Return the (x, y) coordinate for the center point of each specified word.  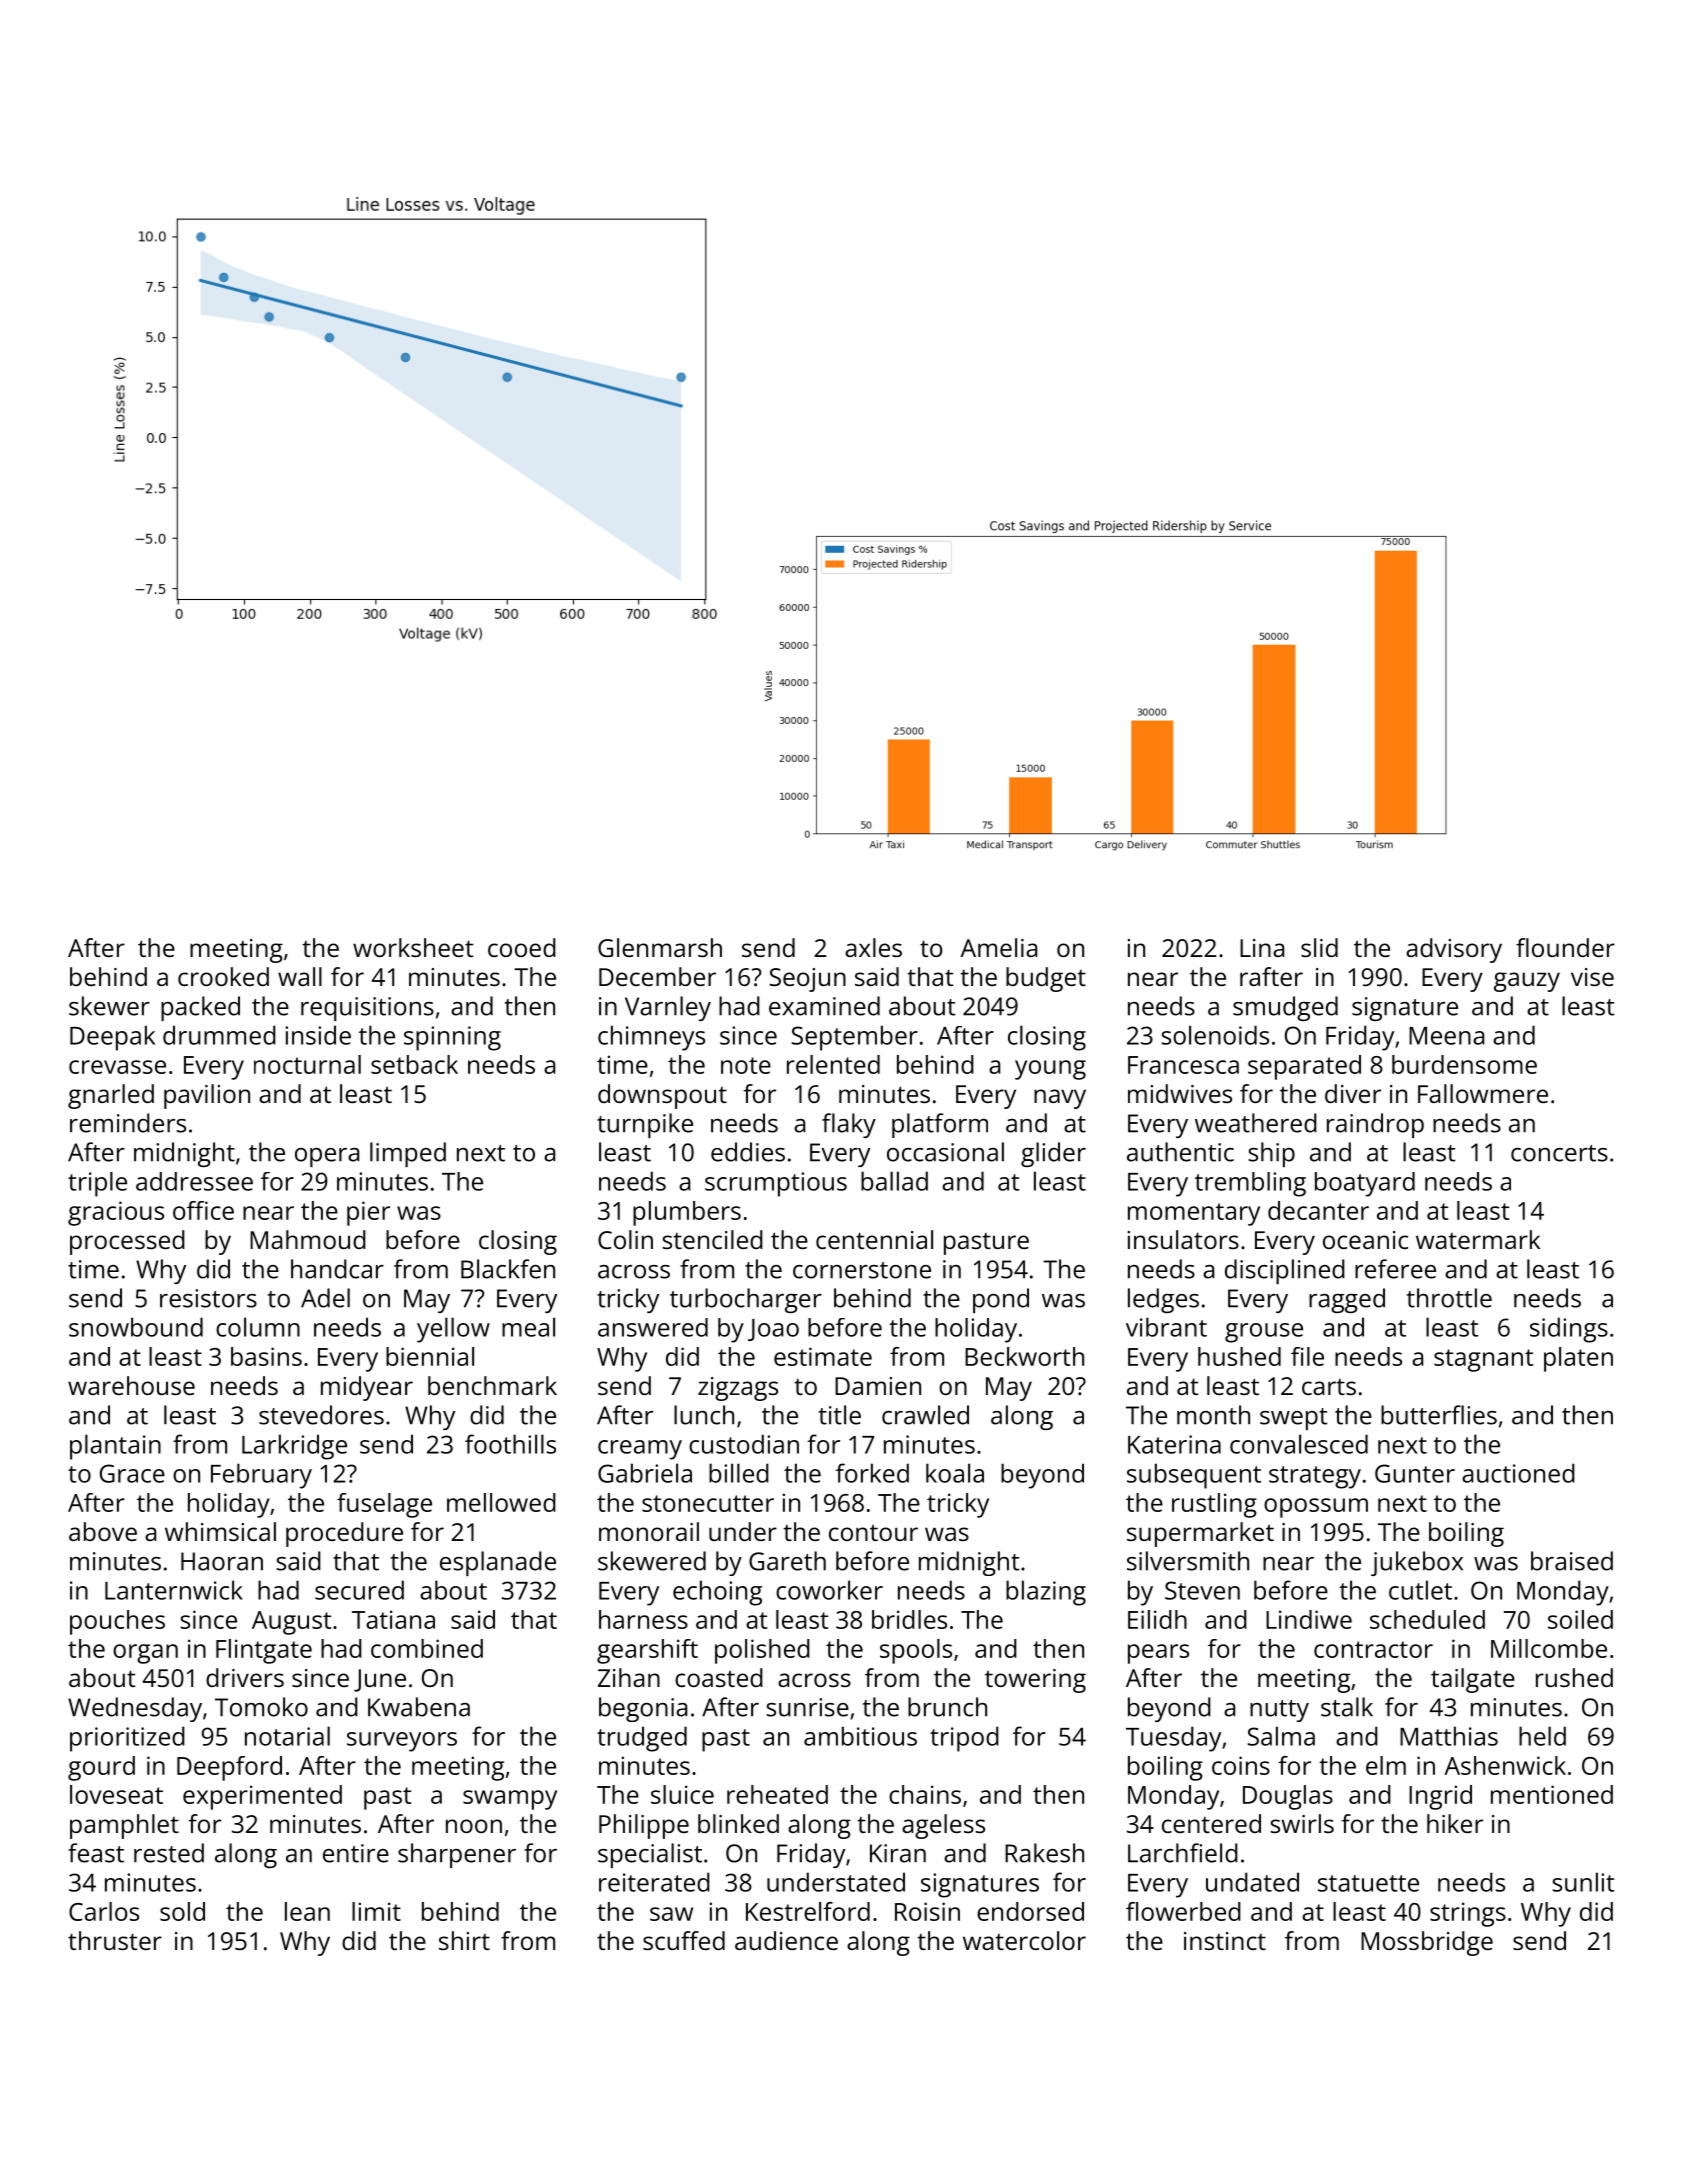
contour (873, 1533)
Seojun (808, 980)
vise (1592, 977)
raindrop (1375, 1125)
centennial (874, 1239)
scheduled (1427, 1619)
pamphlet (124, 1826)
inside (318, 1035)
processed (127, 1242)
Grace (132, 1473)
